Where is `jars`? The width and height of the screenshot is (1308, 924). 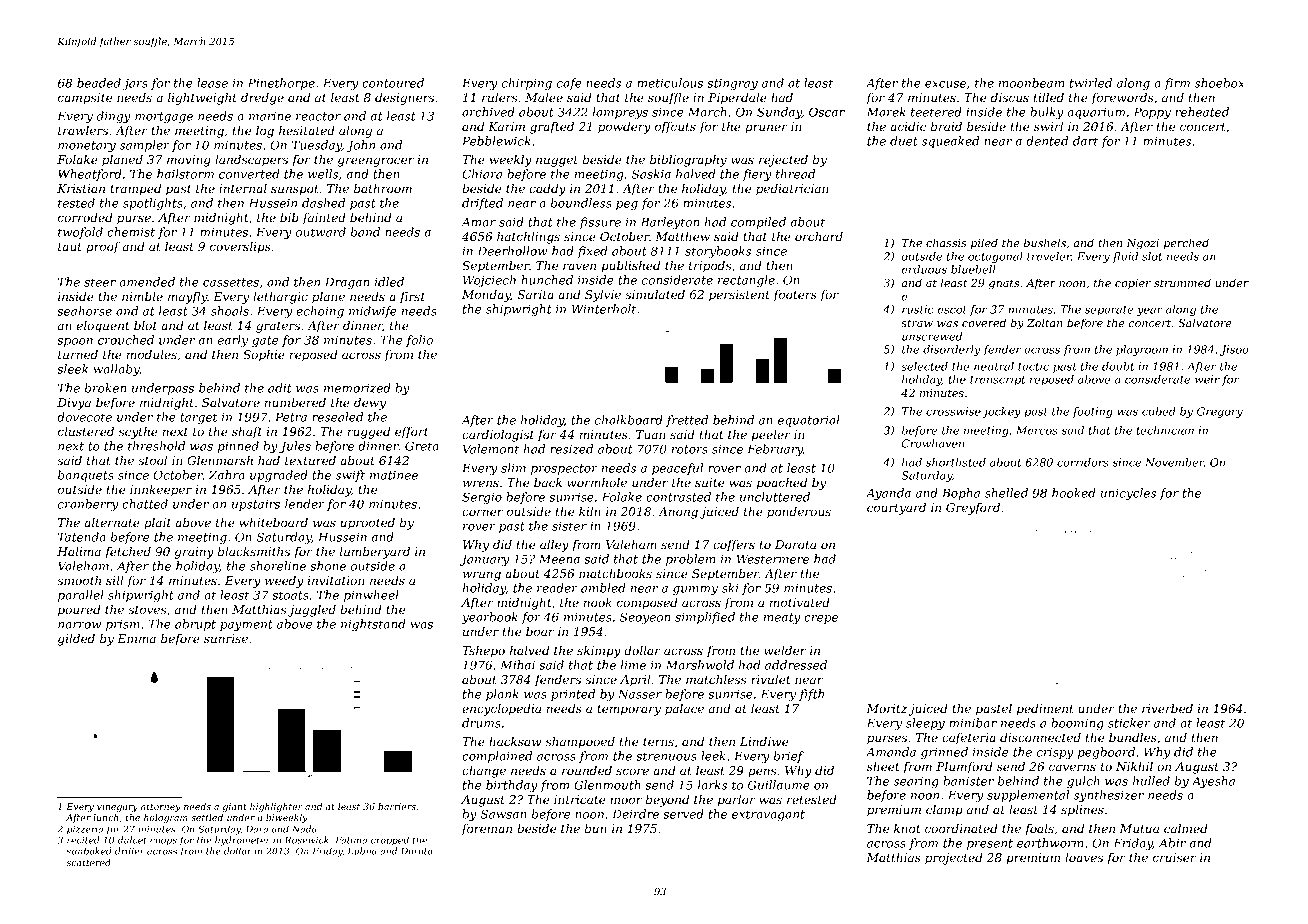 jars is located at coordinates (135, 84).
